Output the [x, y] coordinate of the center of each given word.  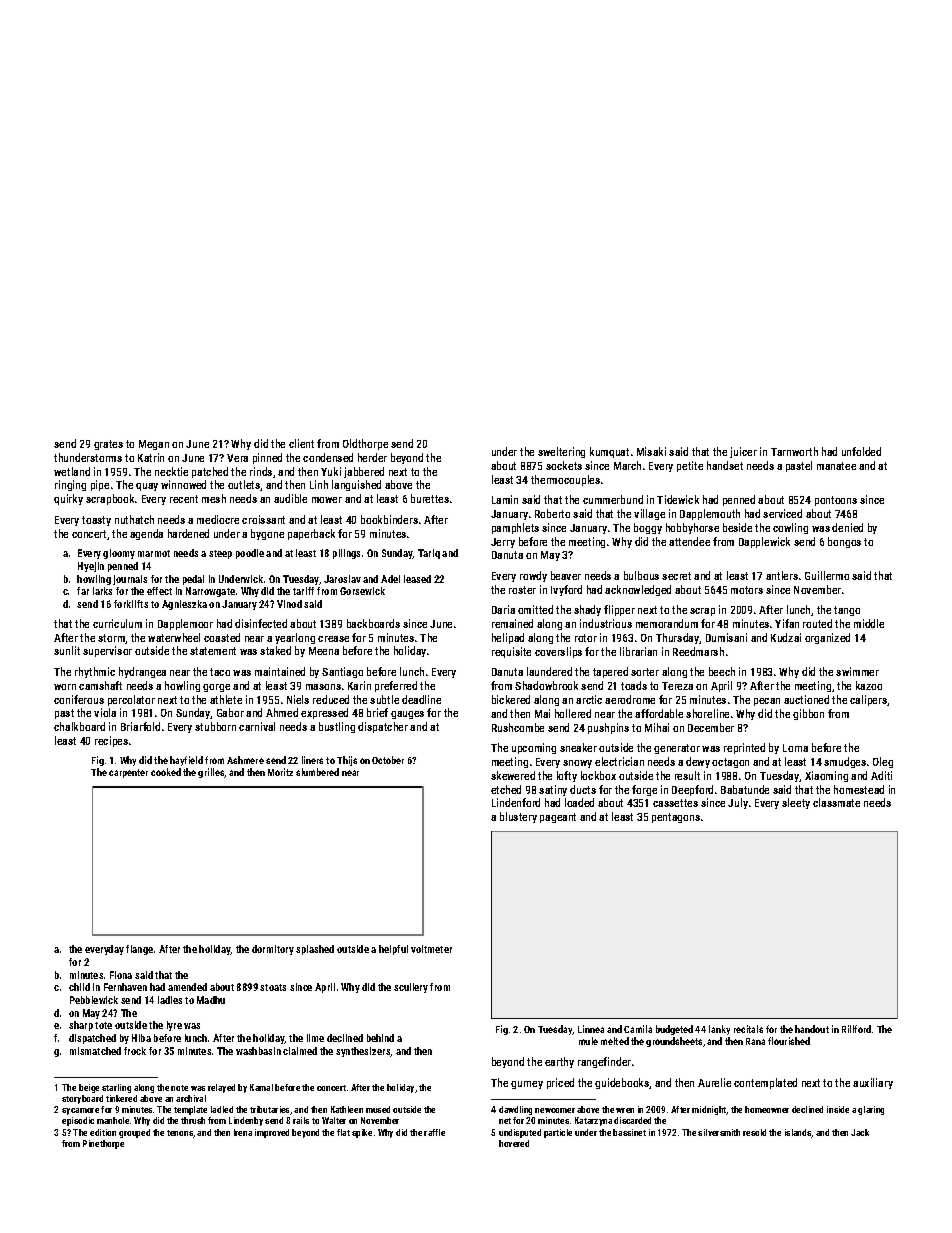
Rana [755, 1041]
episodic [78, 1121]
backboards [373, 623]
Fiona [121, 975]
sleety [796, 803]
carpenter [128, 773]
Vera [237, 458]
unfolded [861, 451]
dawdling [515, 1110]
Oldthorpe [365, 444]
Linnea [591, 1029]
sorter [645, 672]
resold [754, 1132]
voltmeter [431, 949]
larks [102, 591]
